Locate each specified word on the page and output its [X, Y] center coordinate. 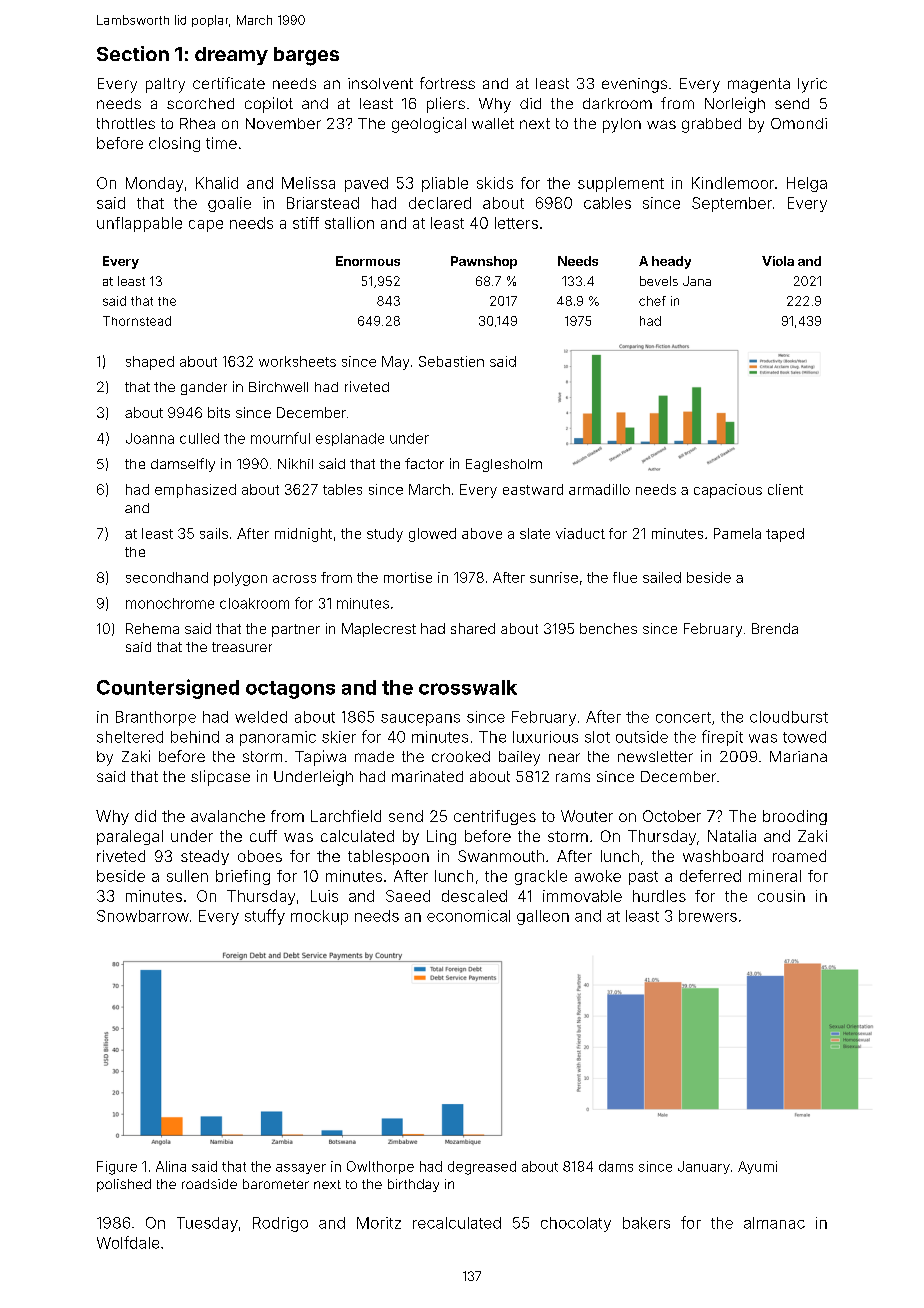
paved [366, 184]
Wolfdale [128, 1242]
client [785, 489]
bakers [646, 1223]
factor [424, 463]
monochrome [170, 603]
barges [306, 56]
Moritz [379, 1223]
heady [671, 262]
